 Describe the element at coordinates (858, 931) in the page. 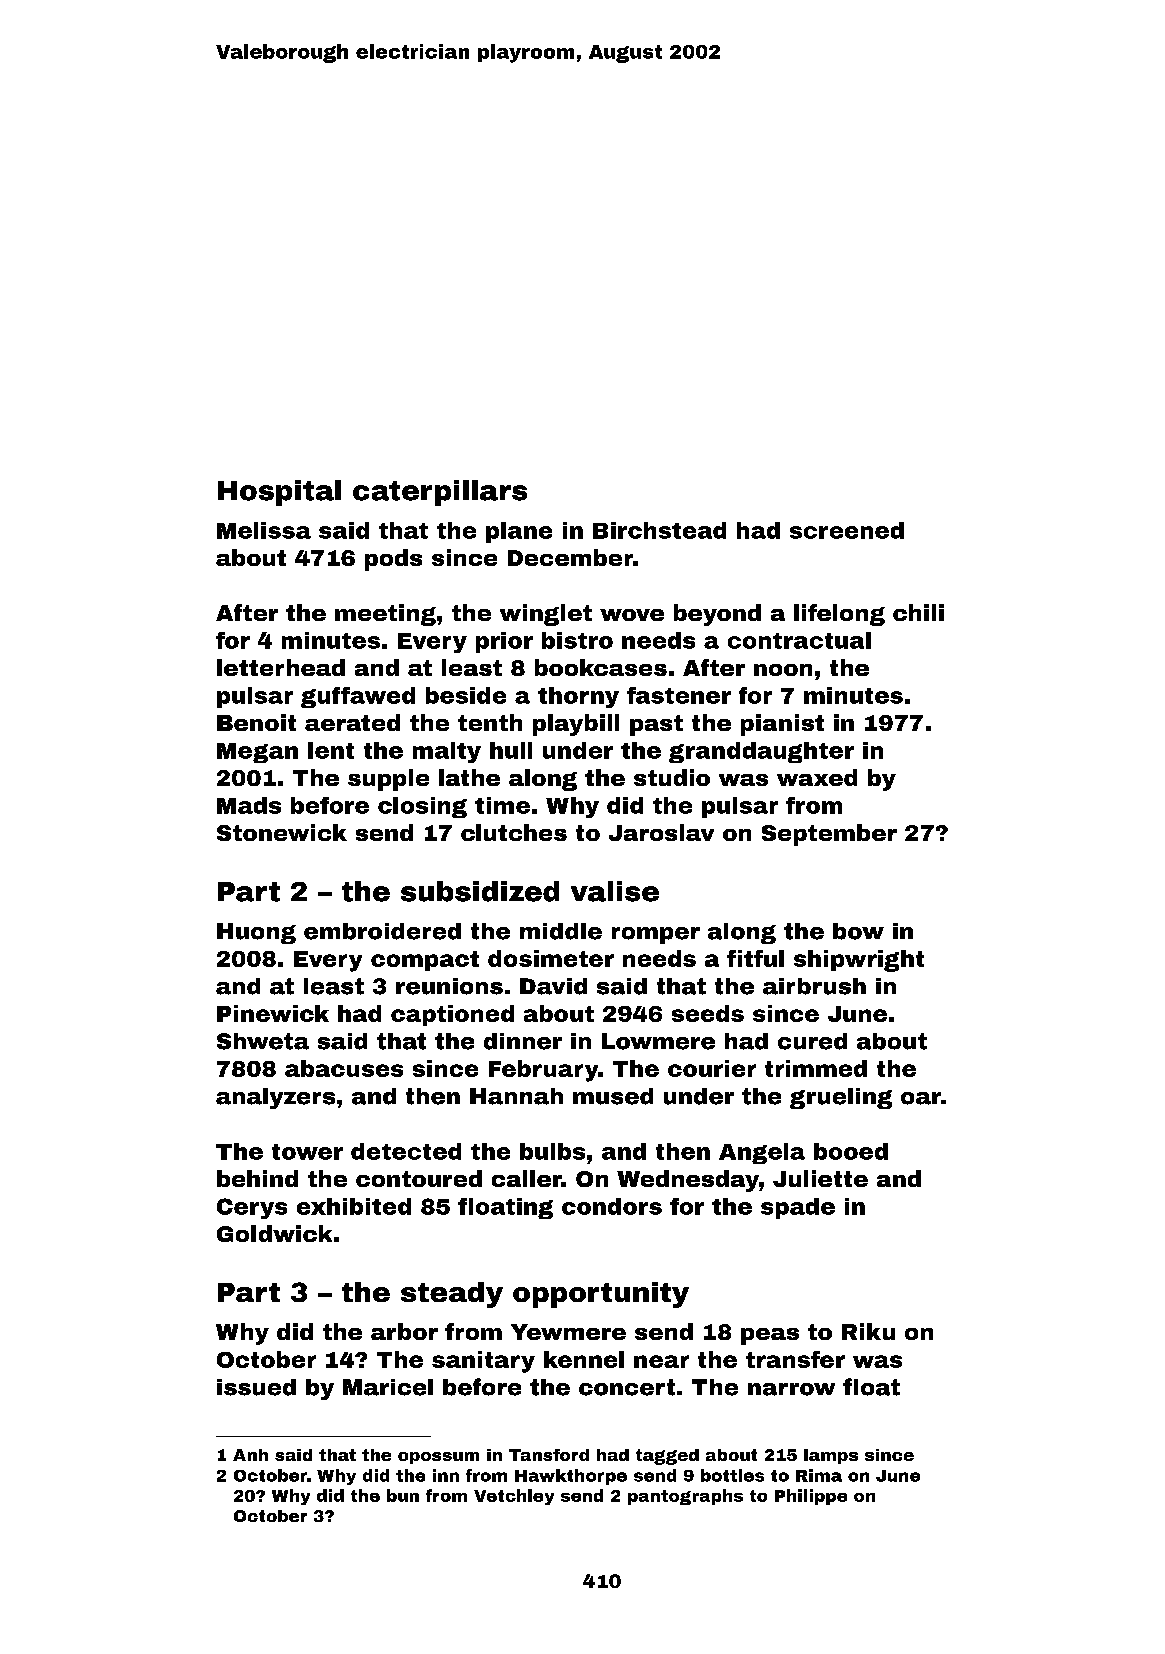

I see `bow` at that location.
